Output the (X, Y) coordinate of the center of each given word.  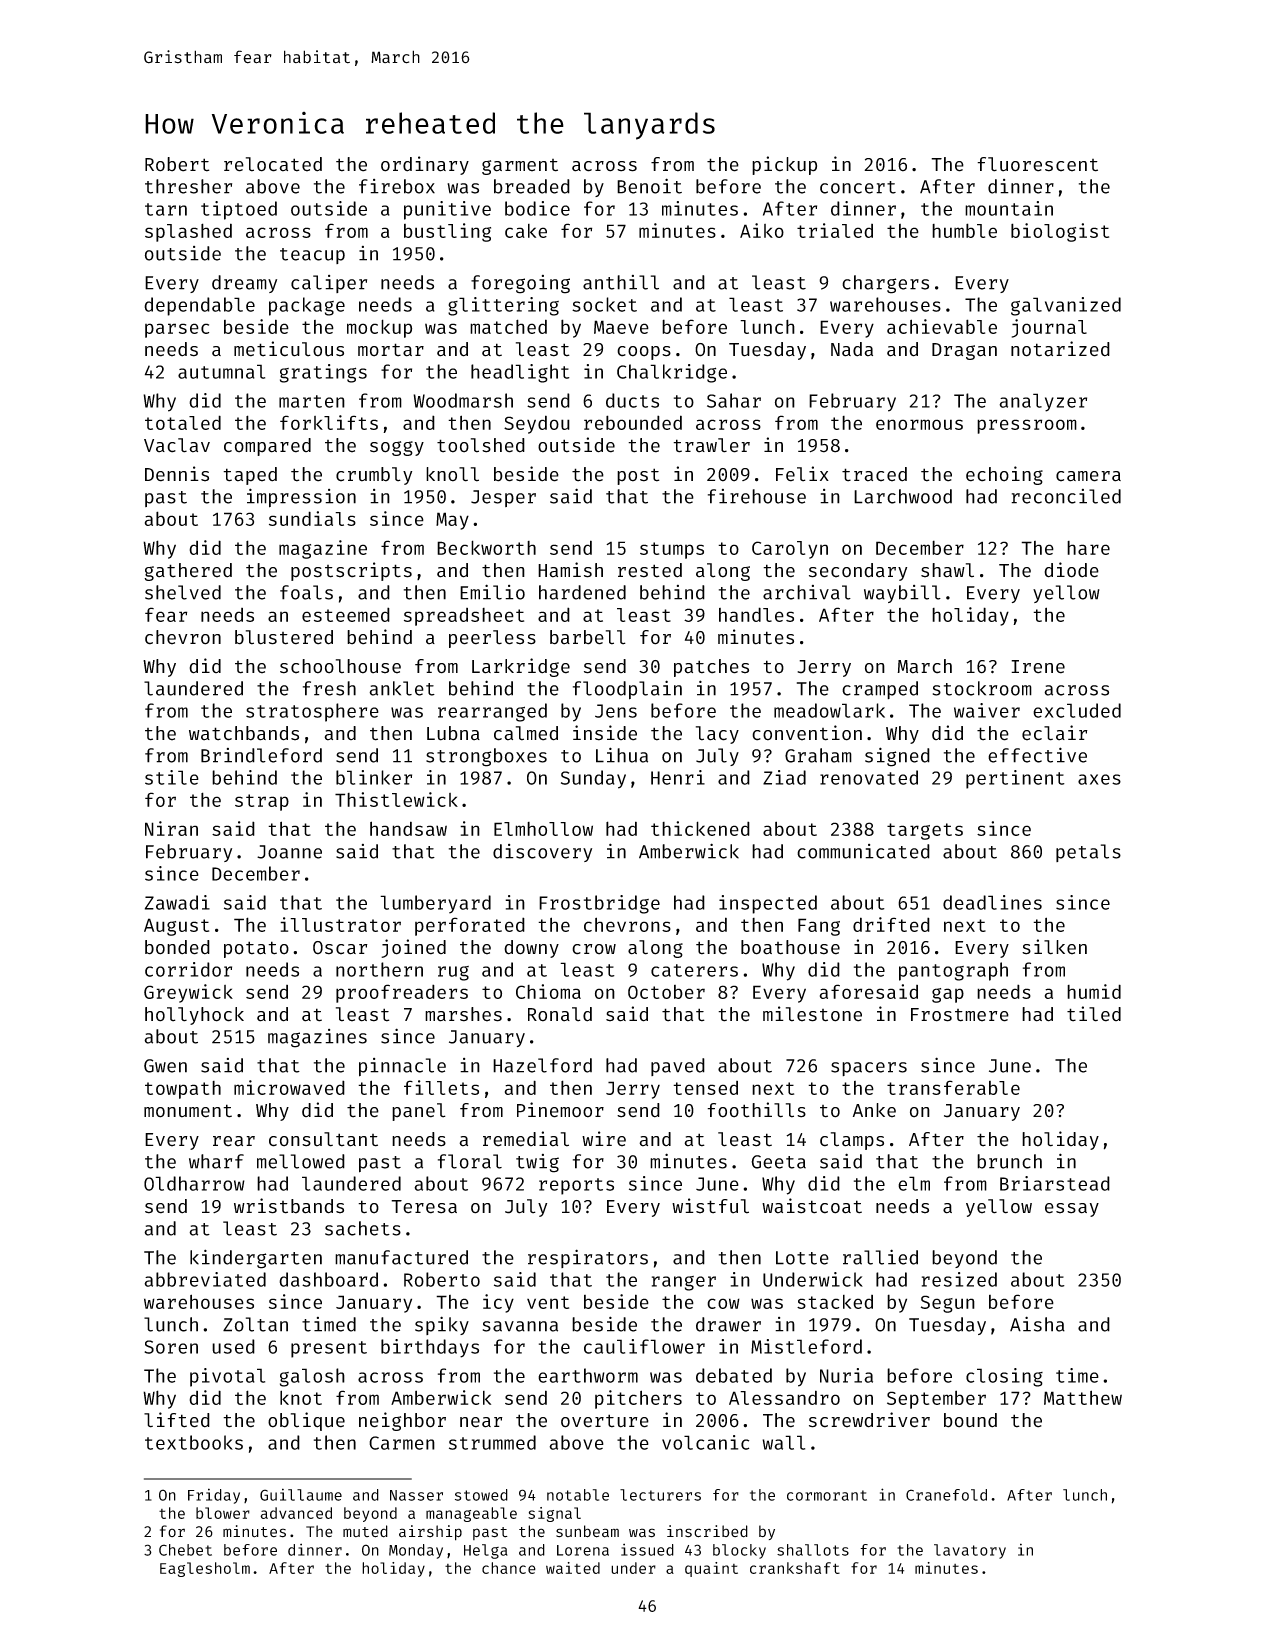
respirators (588, 1258)
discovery (542, 853)
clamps (852, 1141)
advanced (296, 1513)
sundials (312, 518)
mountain (1009, 208)
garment (520, 167)
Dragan (964, 351)
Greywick (188, 993)
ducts (632, 400)
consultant (323, 1139)
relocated (273, 164)
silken (1054, 947)
